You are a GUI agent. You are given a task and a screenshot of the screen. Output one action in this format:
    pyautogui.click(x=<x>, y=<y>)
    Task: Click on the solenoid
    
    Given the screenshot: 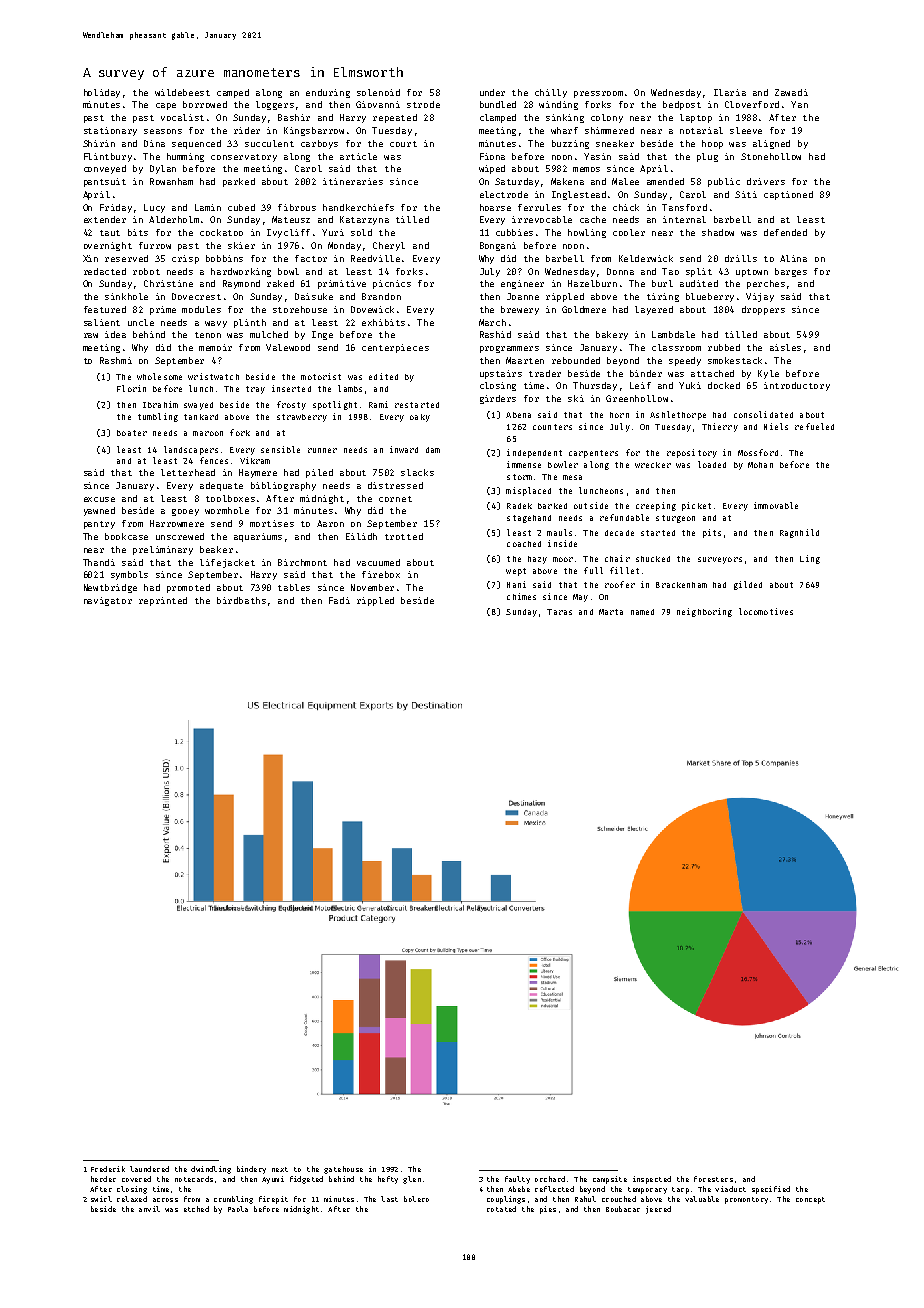 What is the action you would take?
    pyautogui.click(x=378, y=92)
